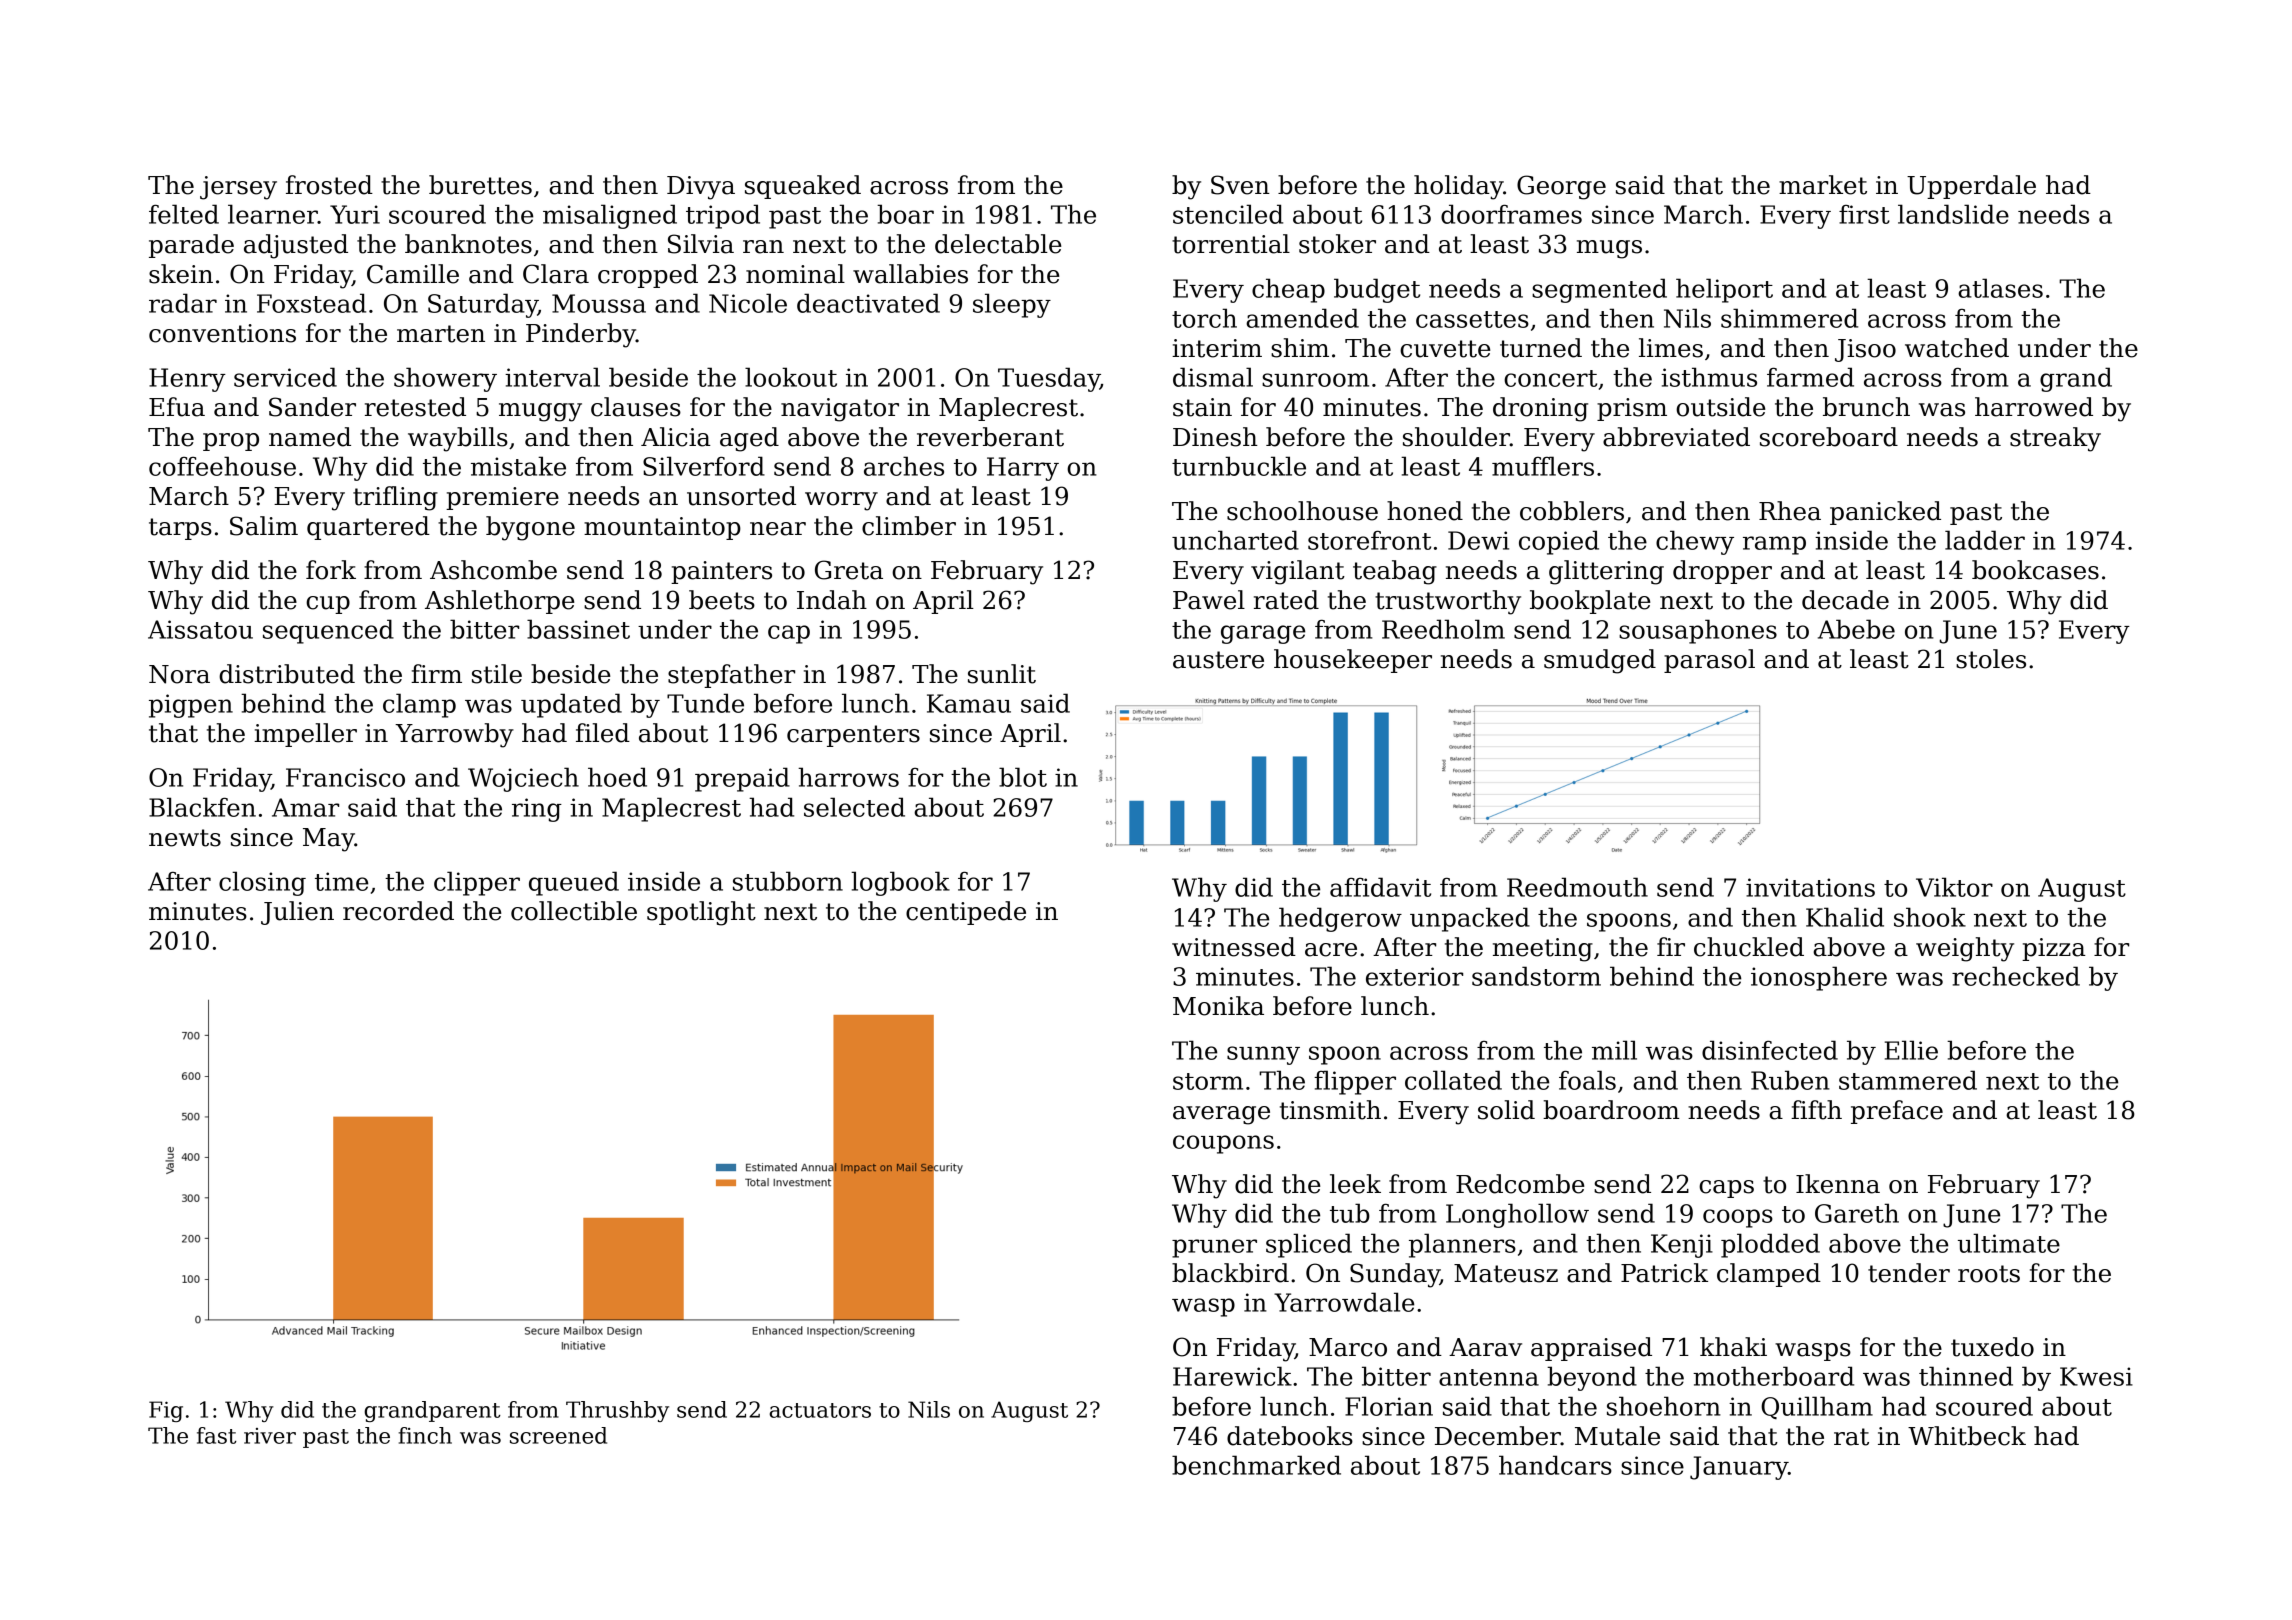  I want to click on garage, so click(1263, 634).
